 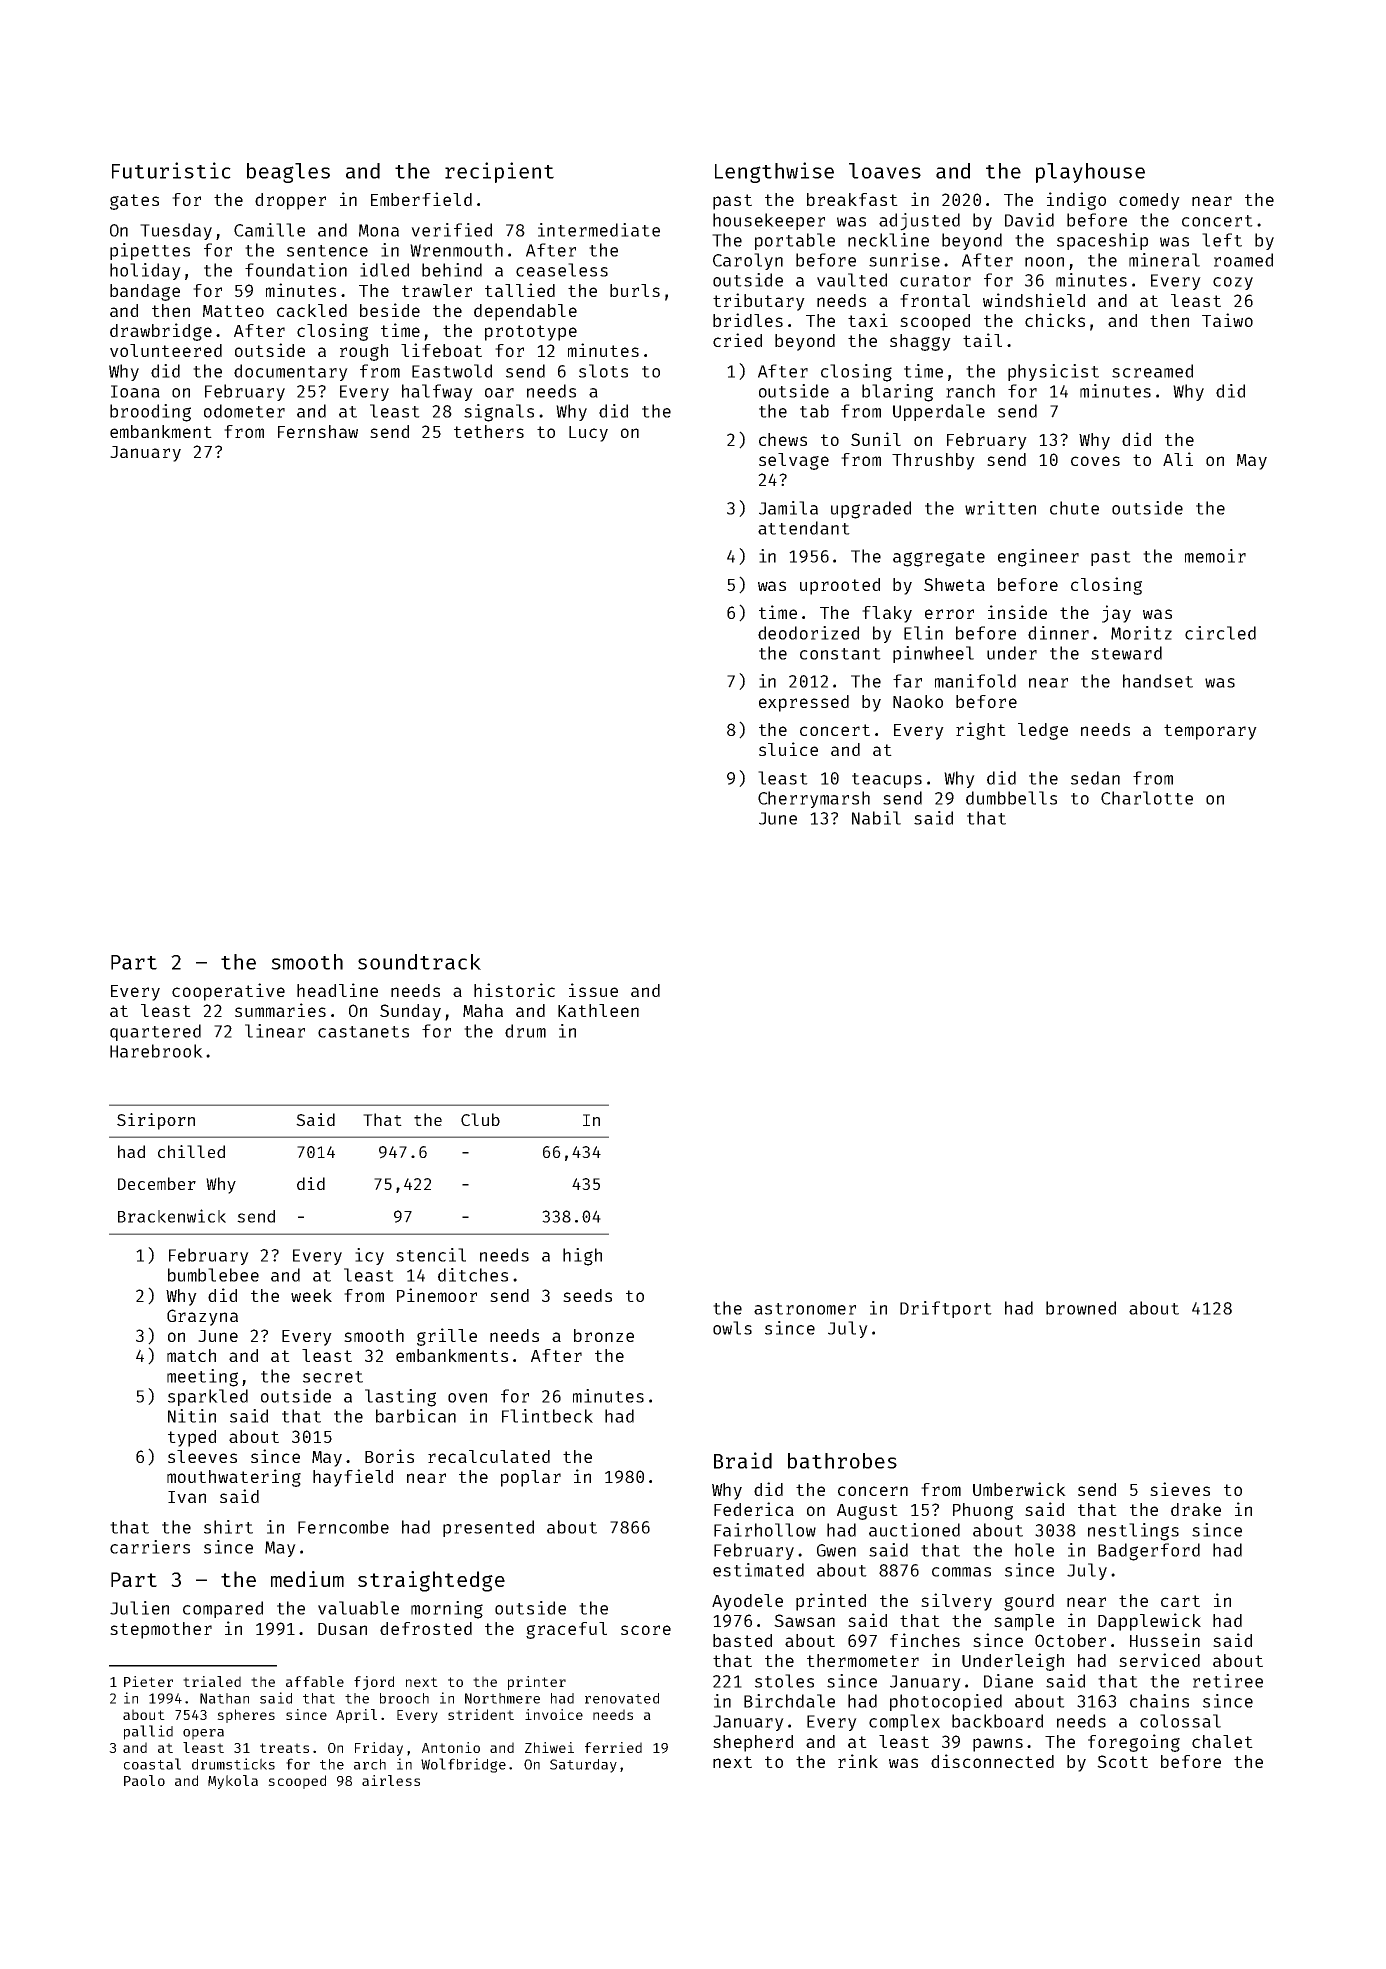 What do you see at coordinates (1095, 778) in the screenshot?
I see `sedan` at bounding box center [1095, 778].
